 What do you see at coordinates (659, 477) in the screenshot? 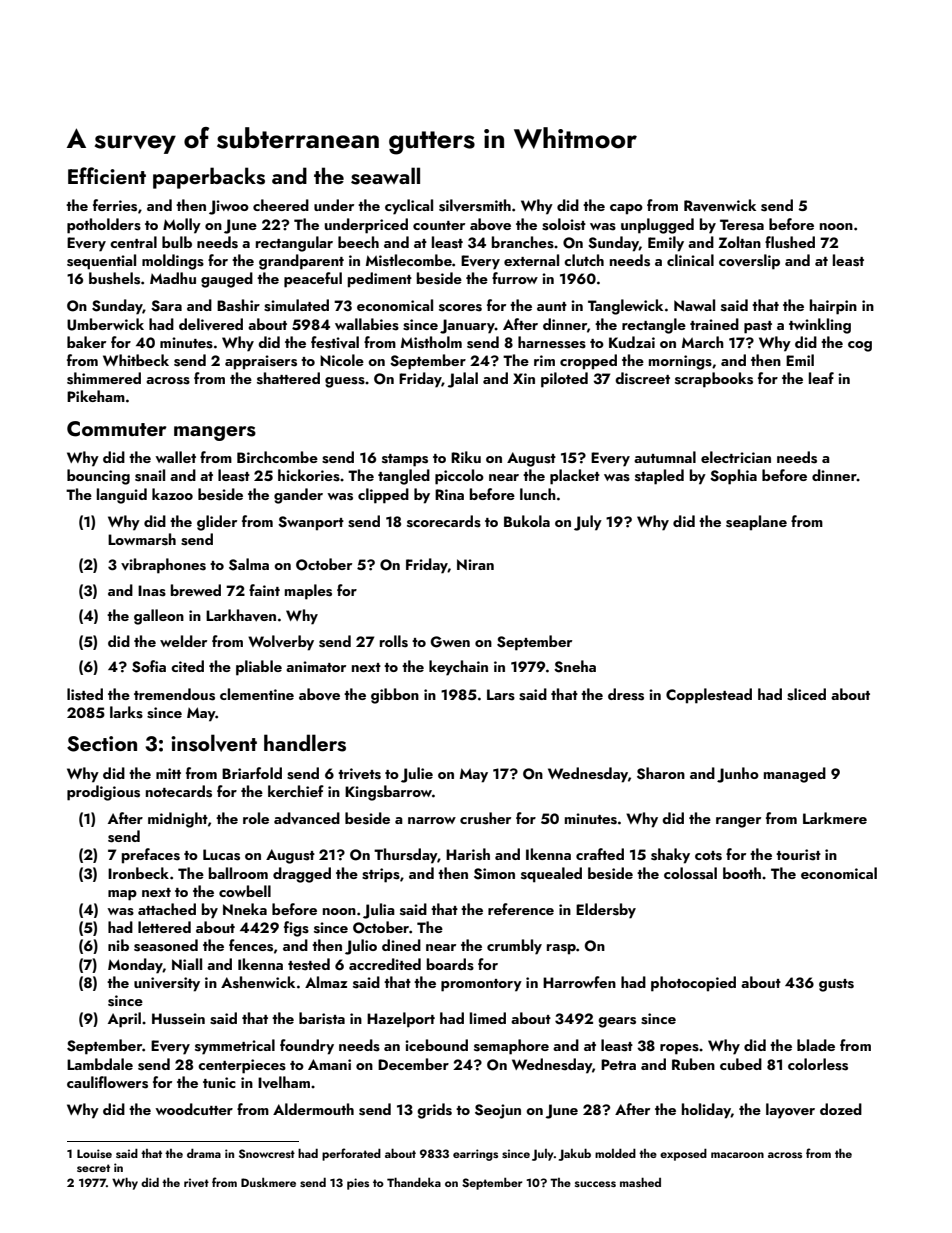
I see `stapled` at bounding box center [659, 477].
